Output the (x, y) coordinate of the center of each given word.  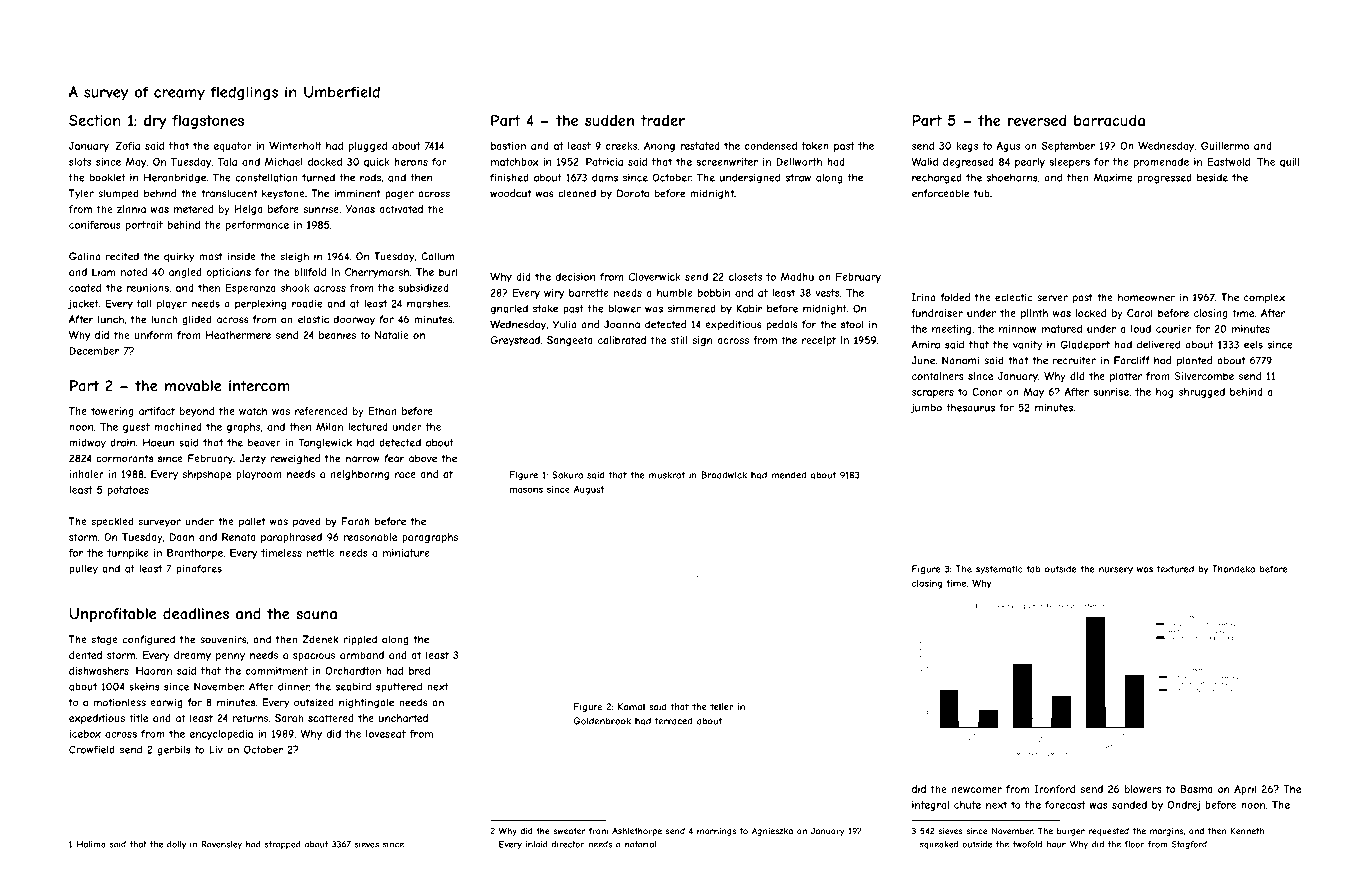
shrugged (1202, 393)
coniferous (95, 225)
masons (526, 490)
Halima (91, 844)
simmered (692, 309)
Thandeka (1233, 569)
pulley (83, 570)
